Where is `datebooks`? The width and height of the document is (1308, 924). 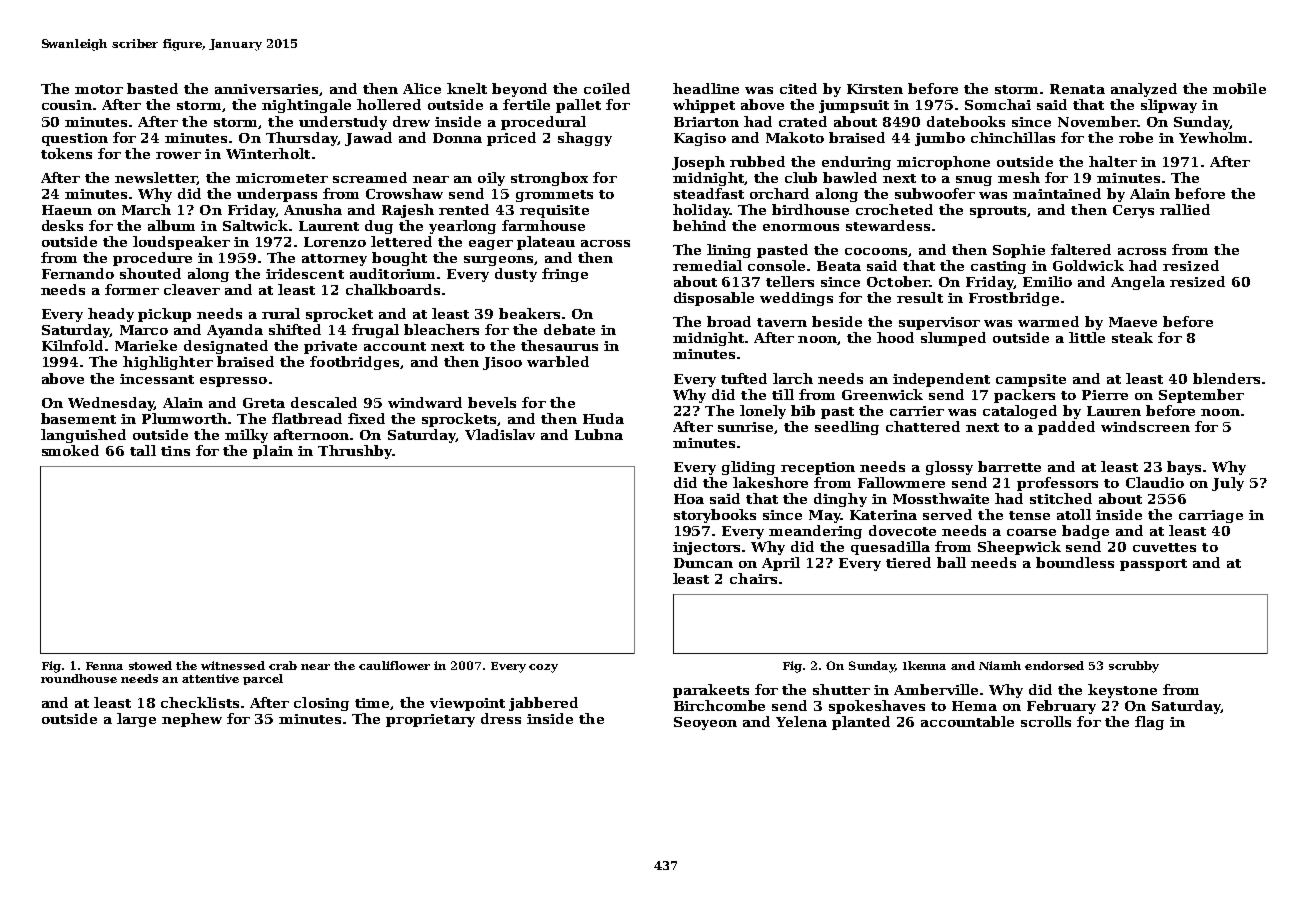
datebooks is located at coordinates (966, 121).
